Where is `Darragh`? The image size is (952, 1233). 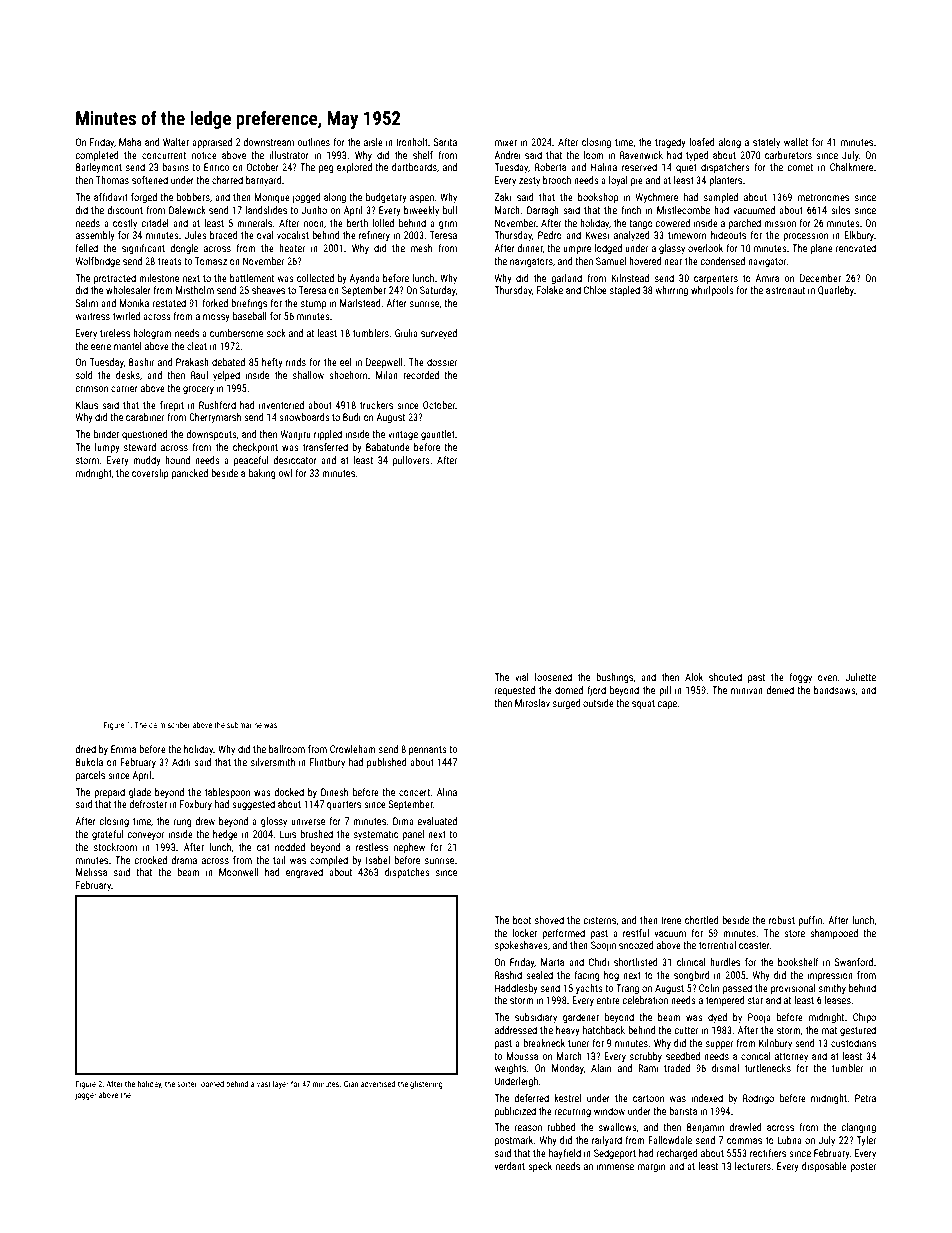
Darragh is located at coordinates (543, 211).
